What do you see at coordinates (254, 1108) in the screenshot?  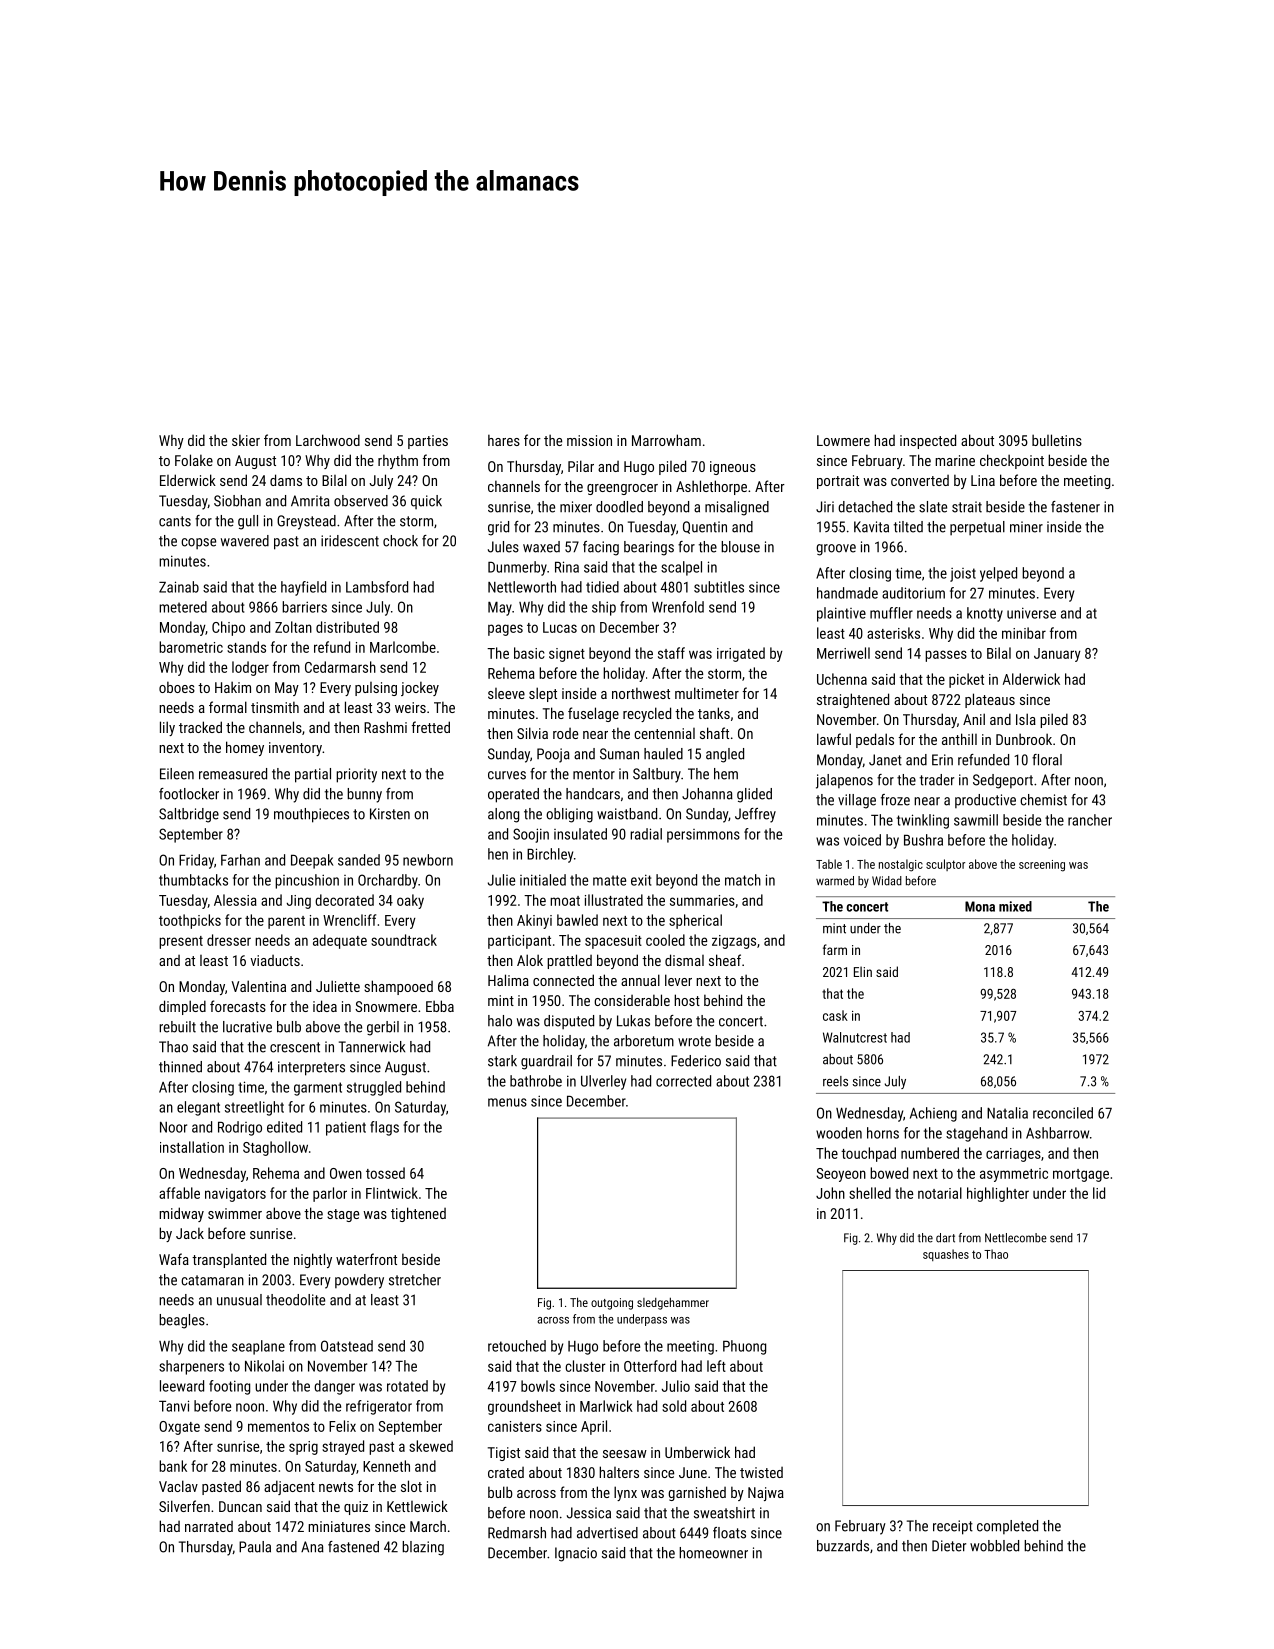 I see `streetlight` at bounding box center [254, 1108].
